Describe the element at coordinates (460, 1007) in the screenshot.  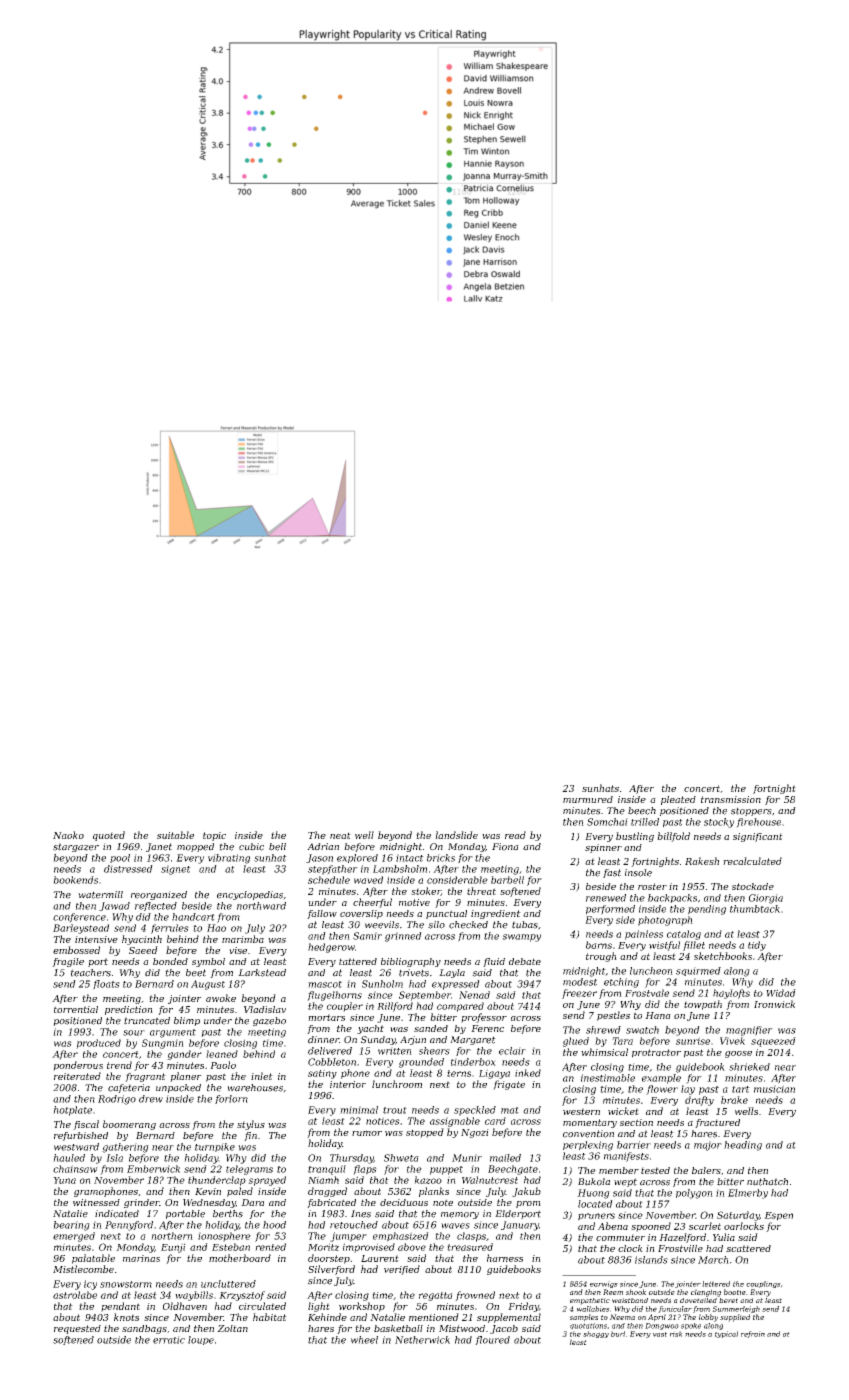
I see `compared` at that location.
